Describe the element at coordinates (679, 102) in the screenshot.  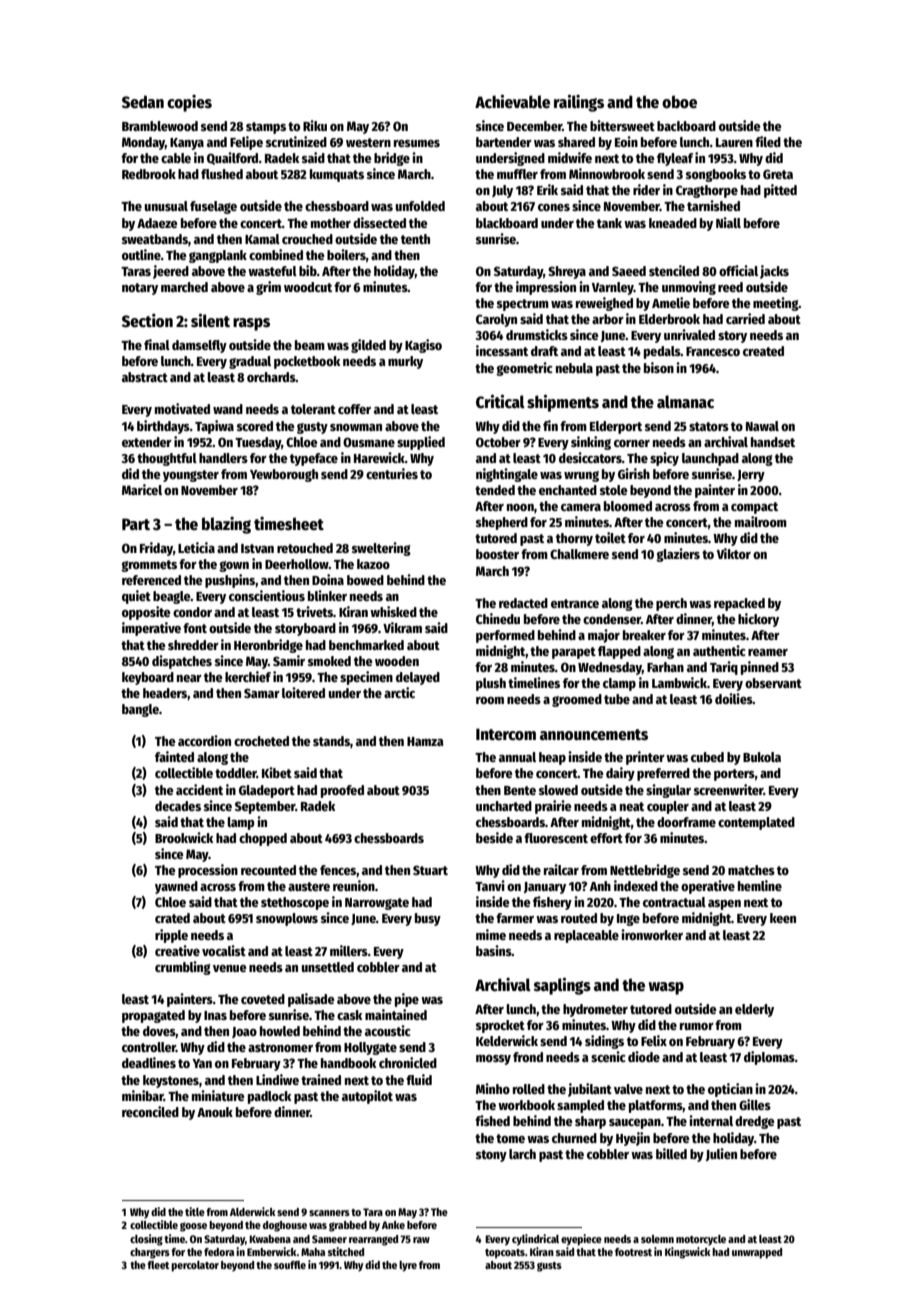
I see `oboe` at that location.
